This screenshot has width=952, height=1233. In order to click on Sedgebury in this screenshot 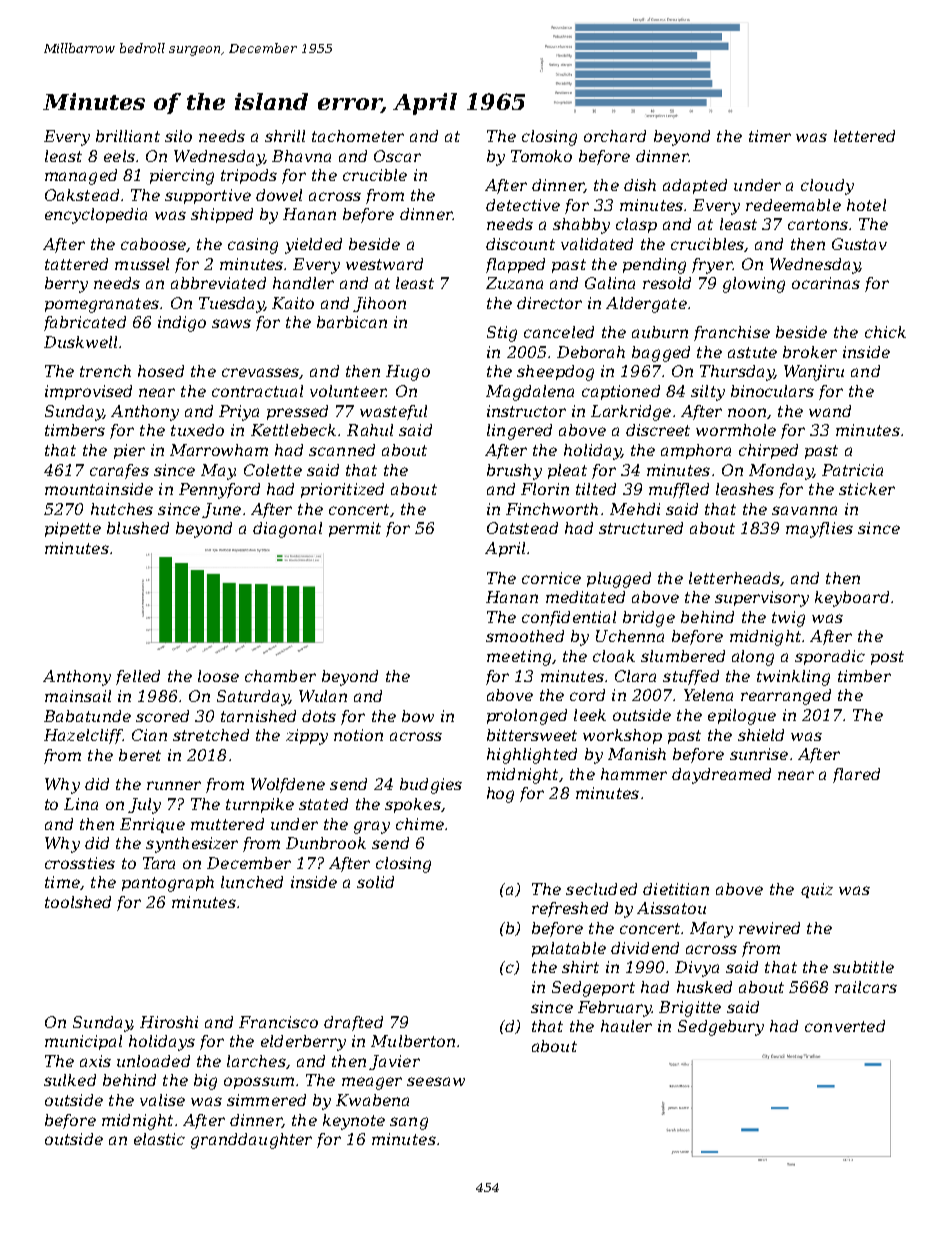, I will do `click(721, 1028)`.
